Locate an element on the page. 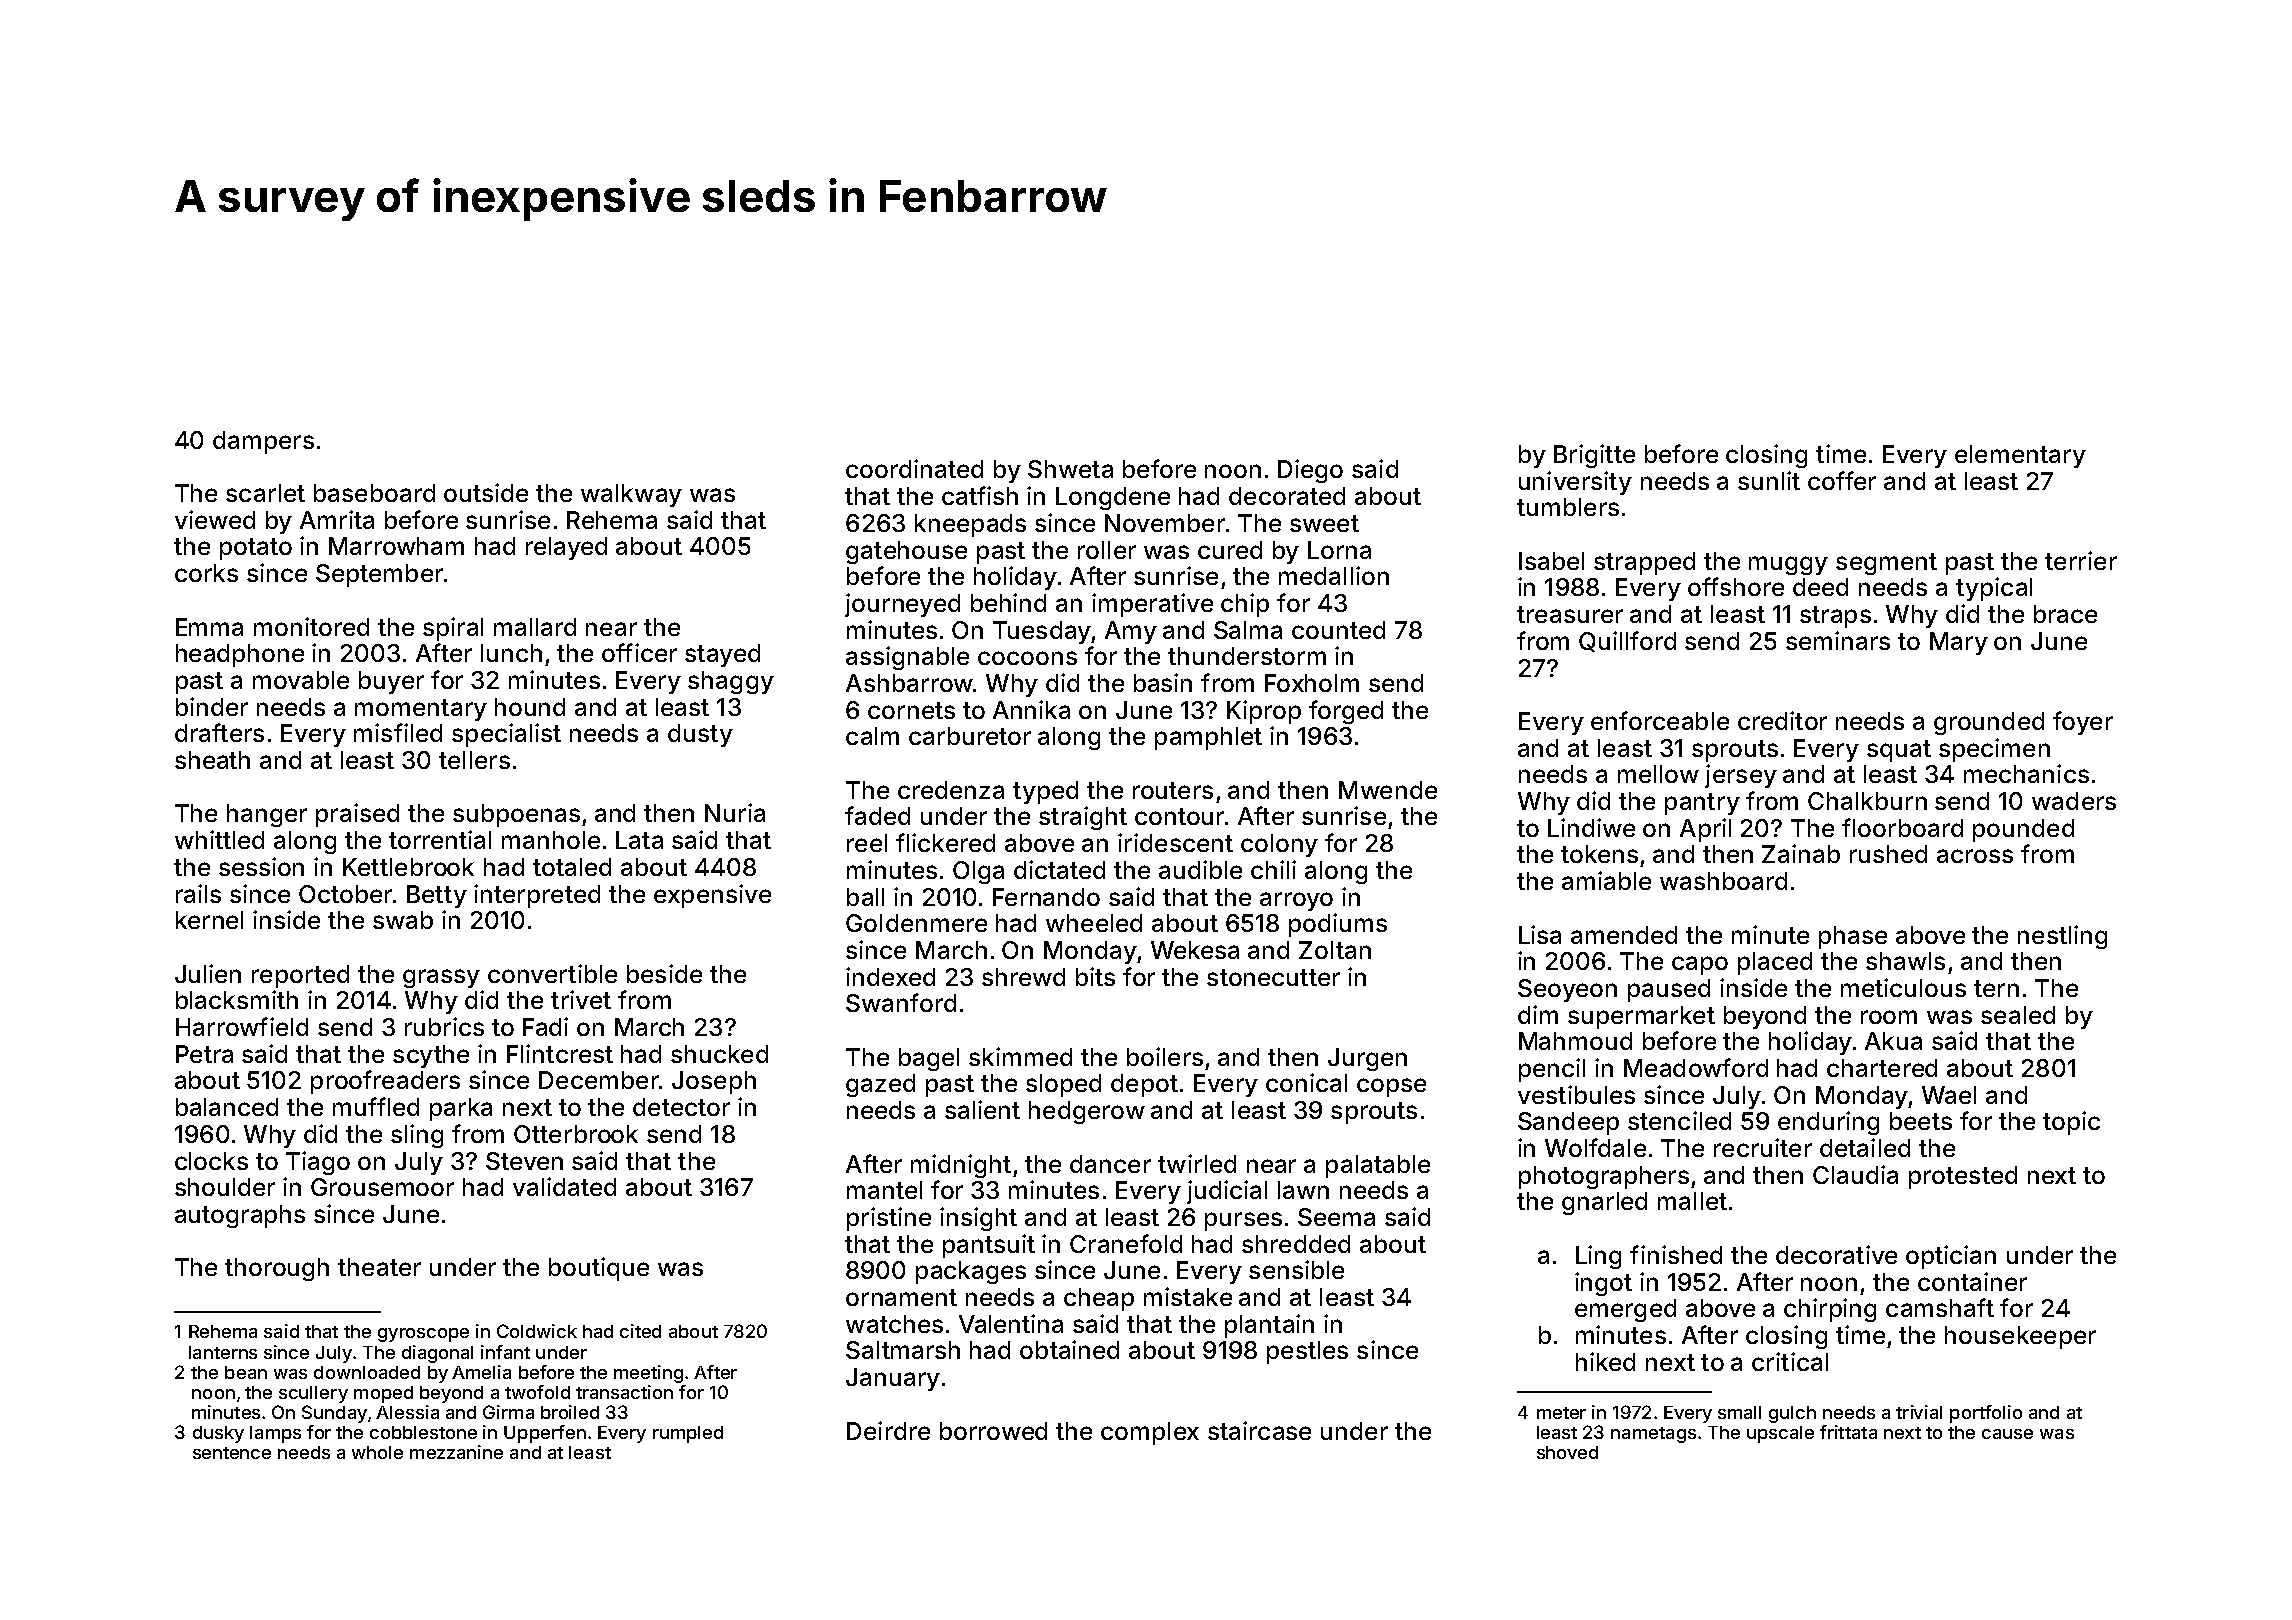 This image has width=2292, height=1620. Brigitte is located at coordinates (1594, 456).
